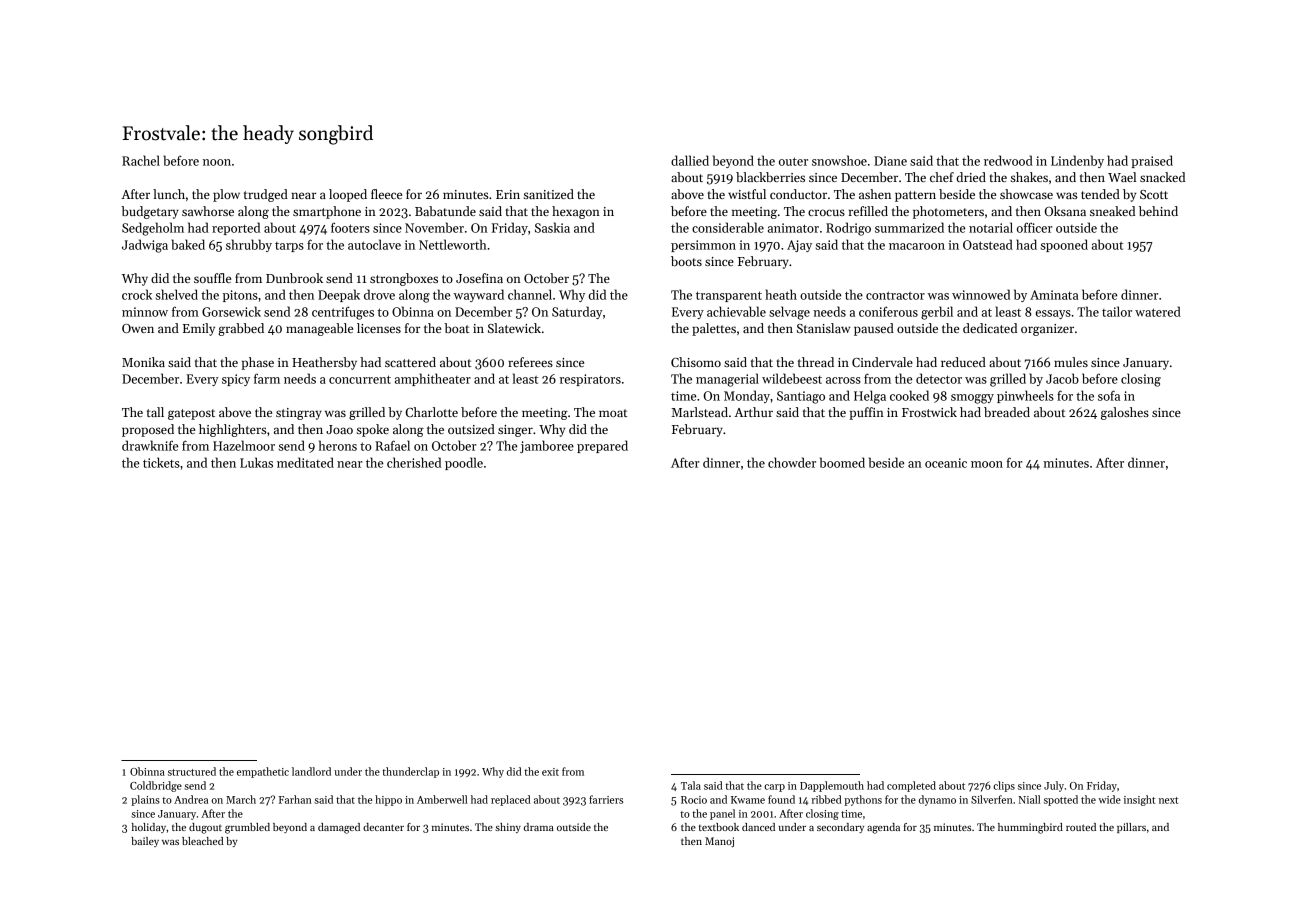 Image resolution: width=1308 pixels, height=924 pixels. What do you see at coordinates (842, 462) in the document?
I see `boomed` at bounding box center [842, 462].
